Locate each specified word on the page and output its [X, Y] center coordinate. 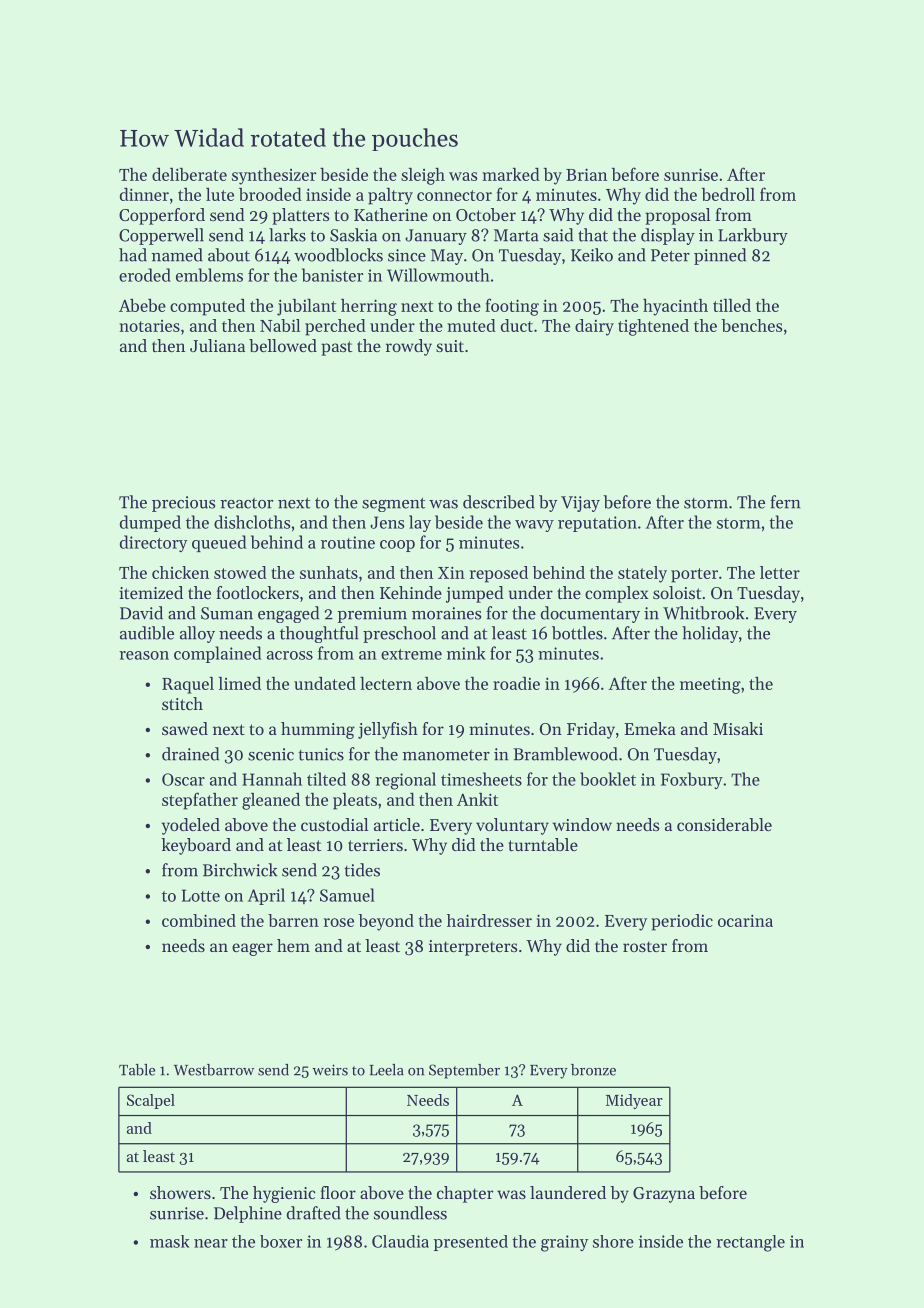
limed [240, 683]
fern [785, 502]
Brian [586, 174]
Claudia [400, 1241]
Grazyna [664, 1195]
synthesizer [274, 176]
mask [170, 1241]
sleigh [423, 176]
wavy [534, 526]
